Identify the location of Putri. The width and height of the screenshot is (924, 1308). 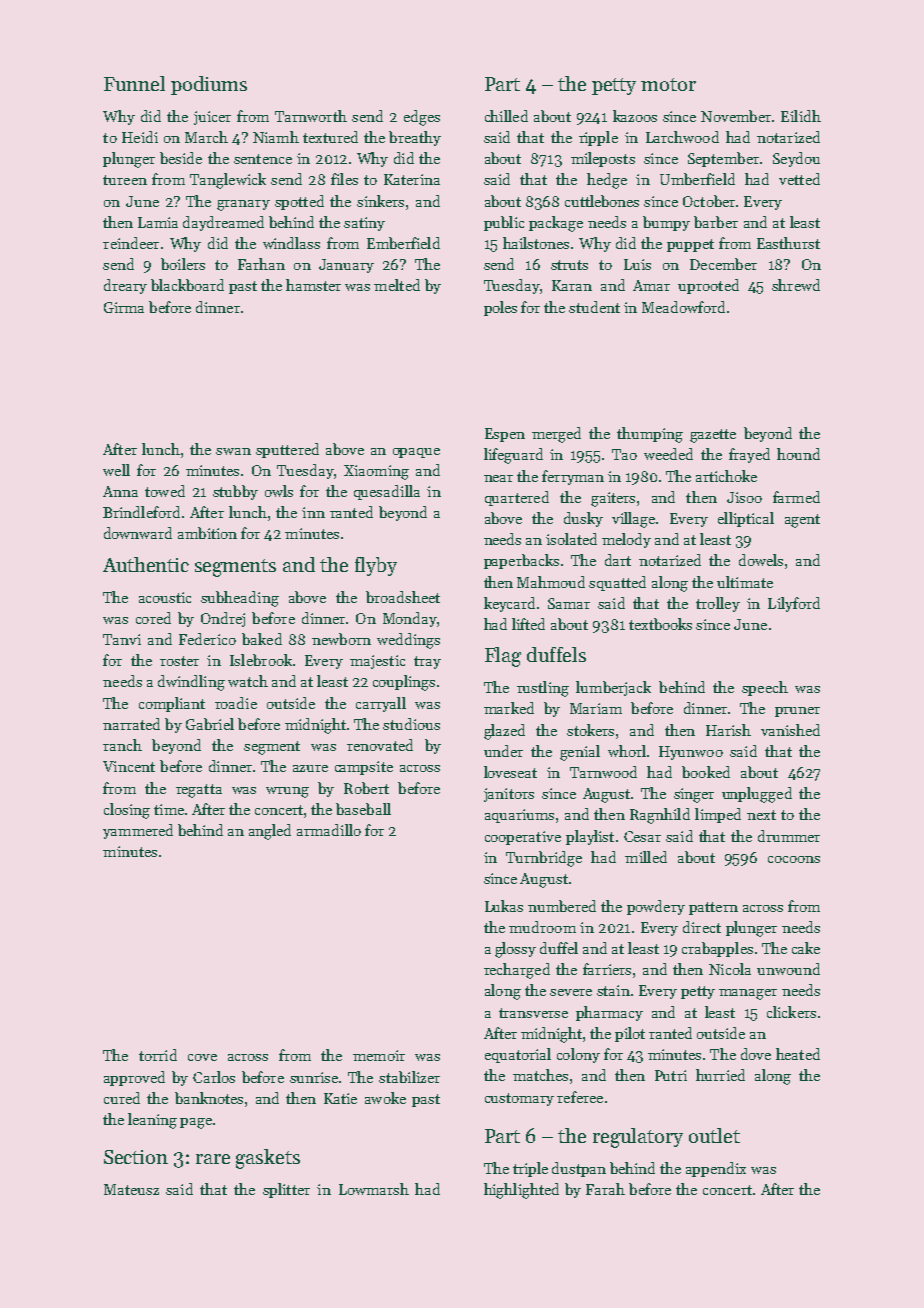
(671, 1075).
